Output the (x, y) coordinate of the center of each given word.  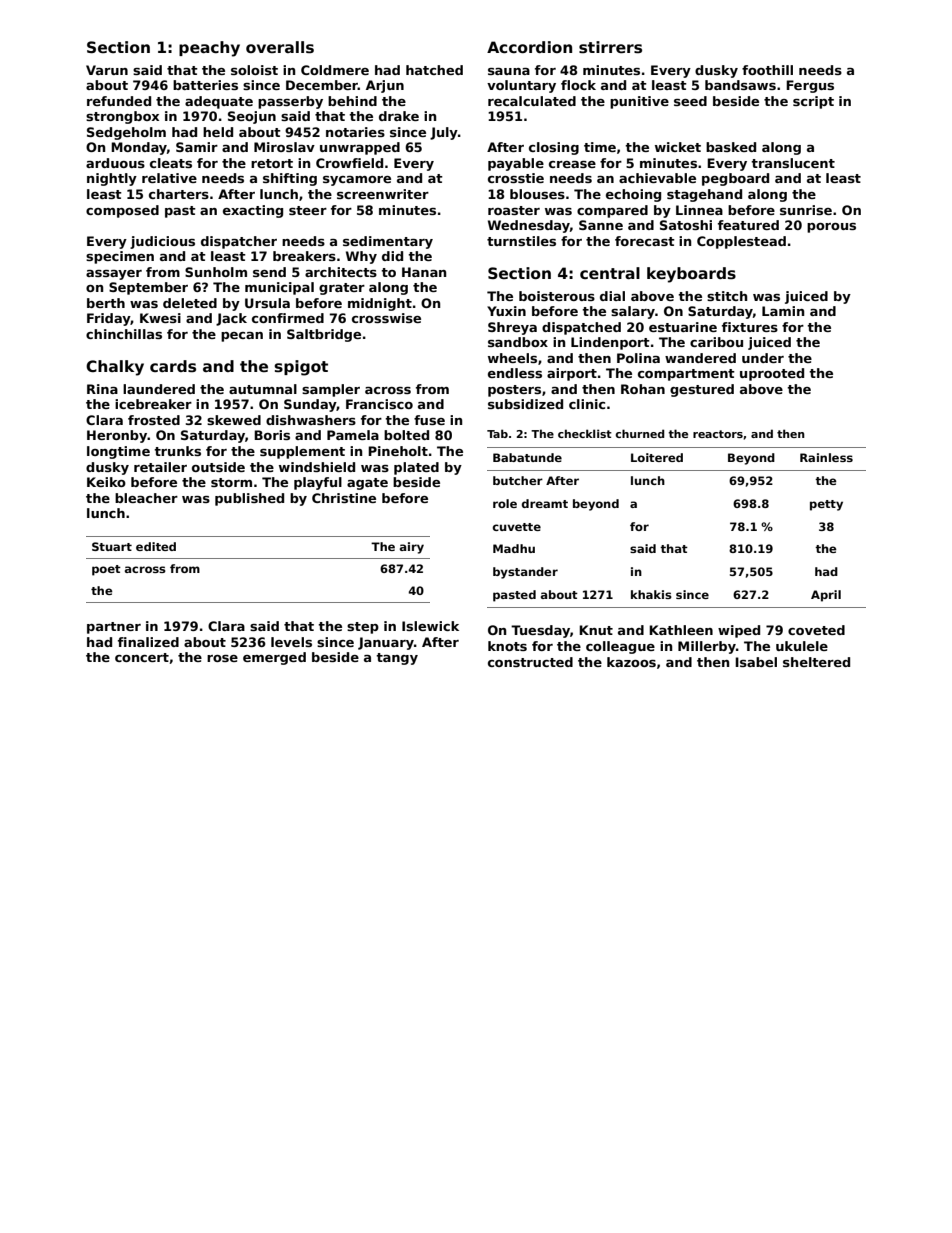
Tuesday (540, 631)
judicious (162, 242)
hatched (434, 70)
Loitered (657, 457)
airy (412, 548)
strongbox (122, 117)
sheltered (816, 662)
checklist (585, 433)
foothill (767, 70)
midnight (380, 304)
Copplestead (741, 242)
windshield (317, 467)
